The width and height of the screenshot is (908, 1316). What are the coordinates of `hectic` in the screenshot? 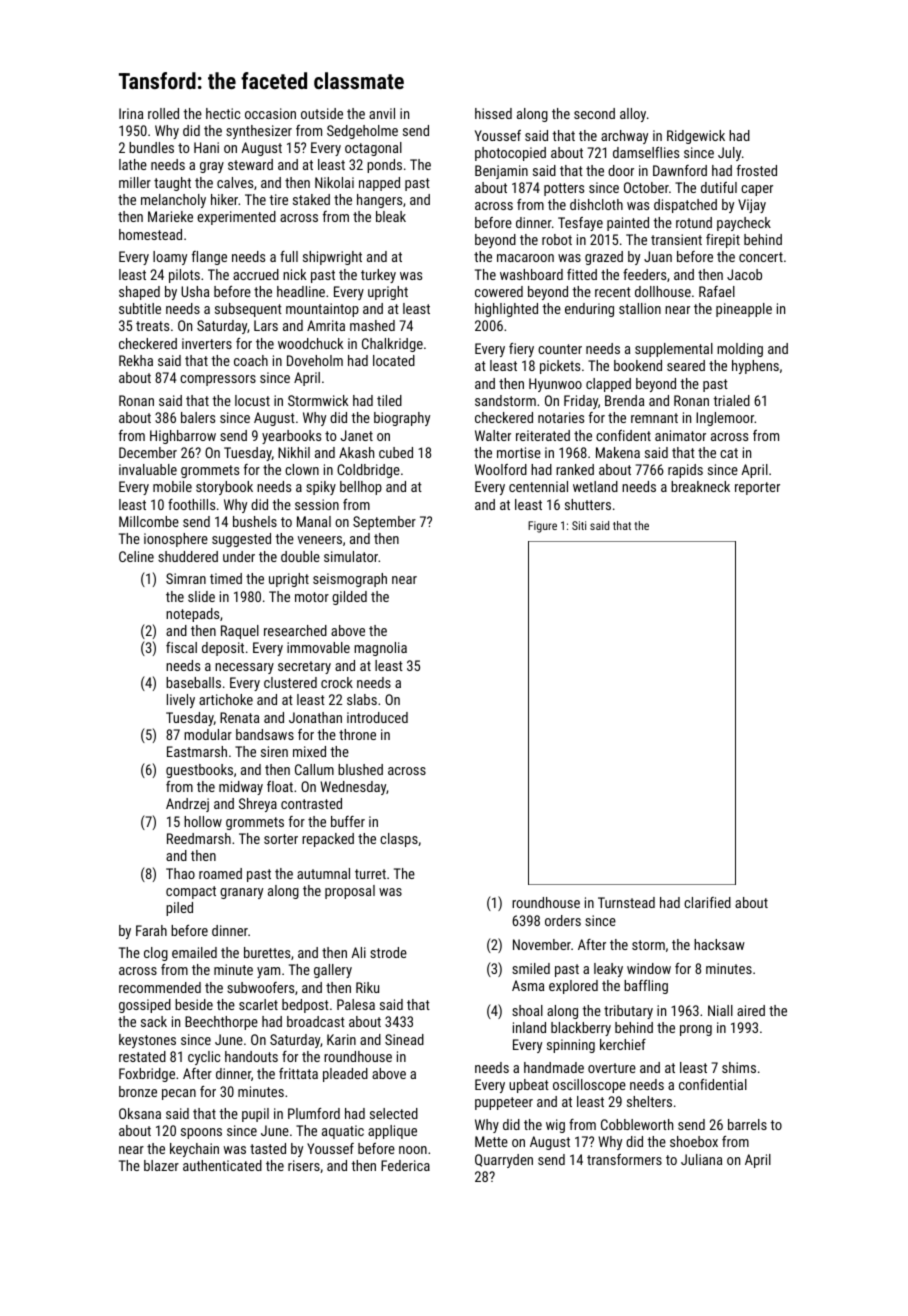 It's located at (223, 113).
